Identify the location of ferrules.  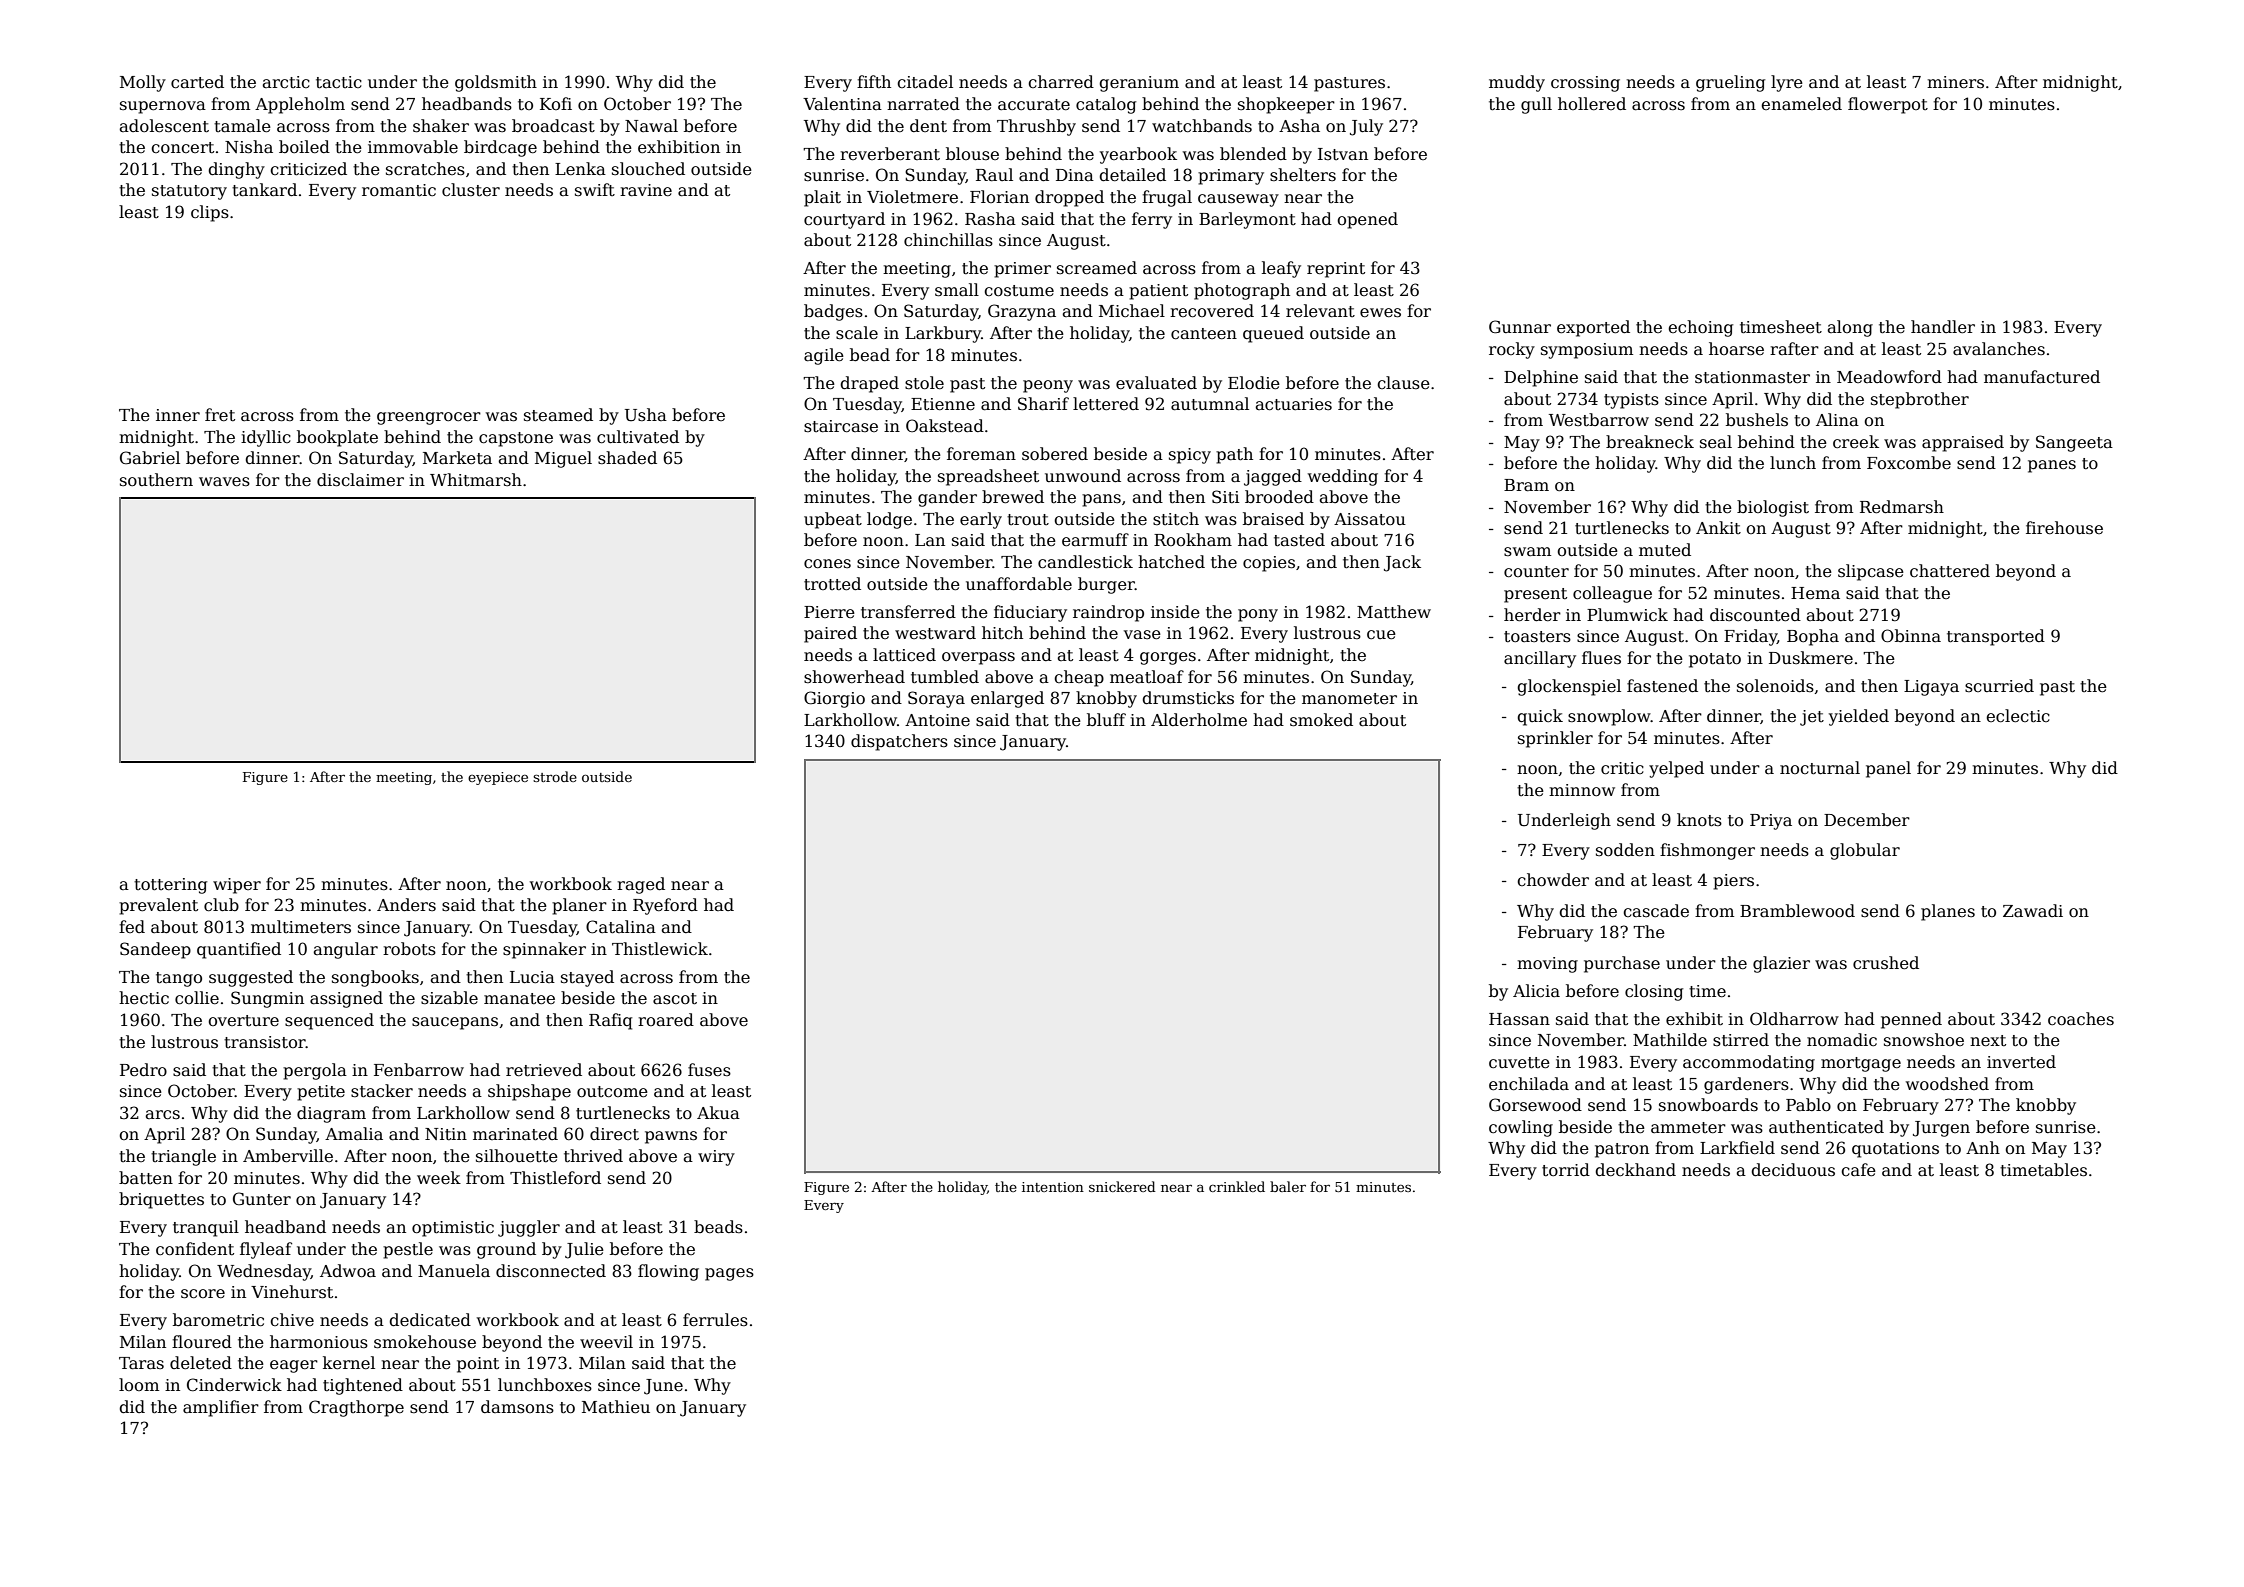
(715, 1320).
